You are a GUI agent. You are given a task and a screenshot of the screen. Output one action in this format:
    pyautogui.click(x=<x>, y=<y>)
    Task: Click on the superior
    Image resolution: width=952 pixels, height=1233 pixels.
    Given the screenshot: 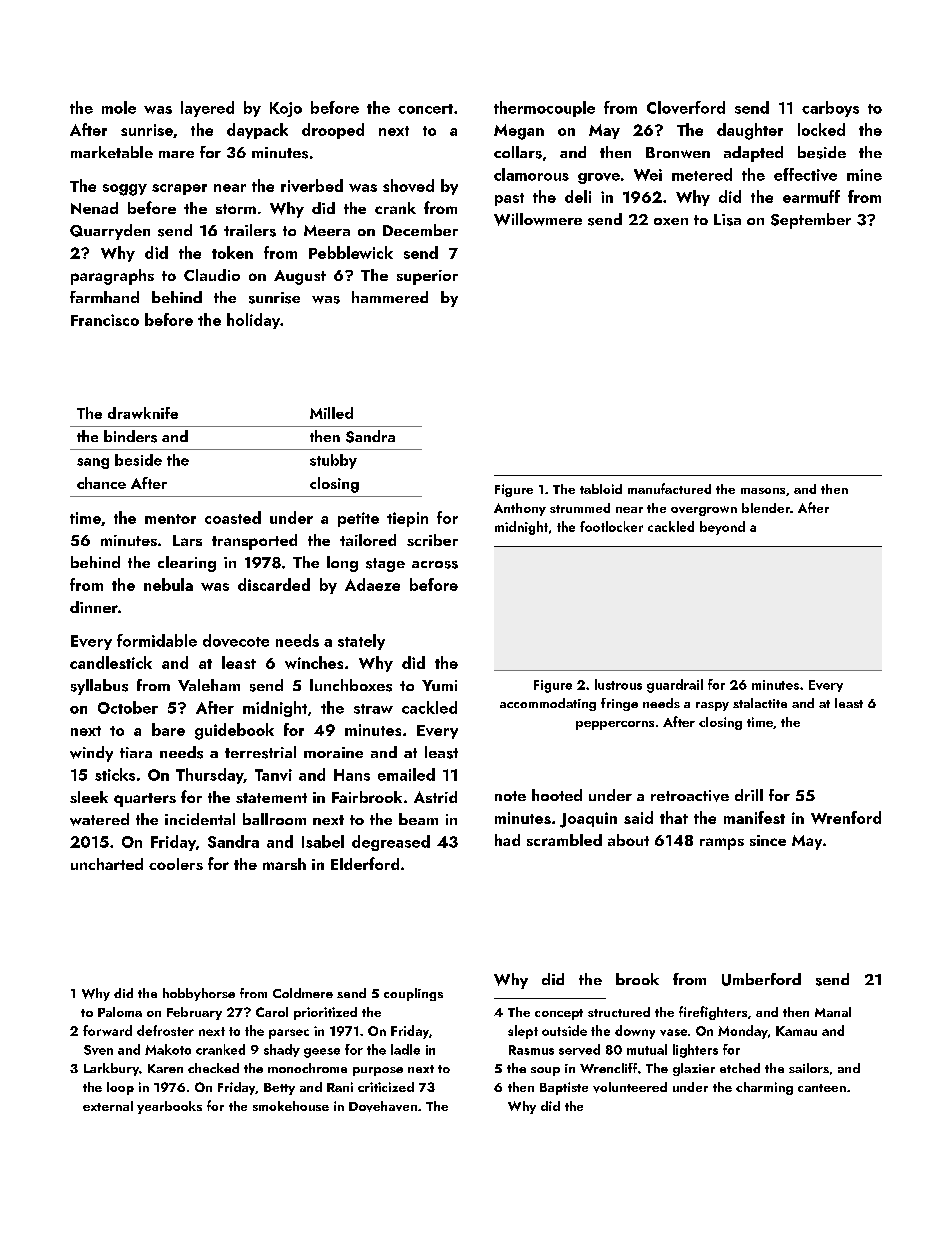 What is the action you would take?
    pyautogui.click(x=427, y=277)
